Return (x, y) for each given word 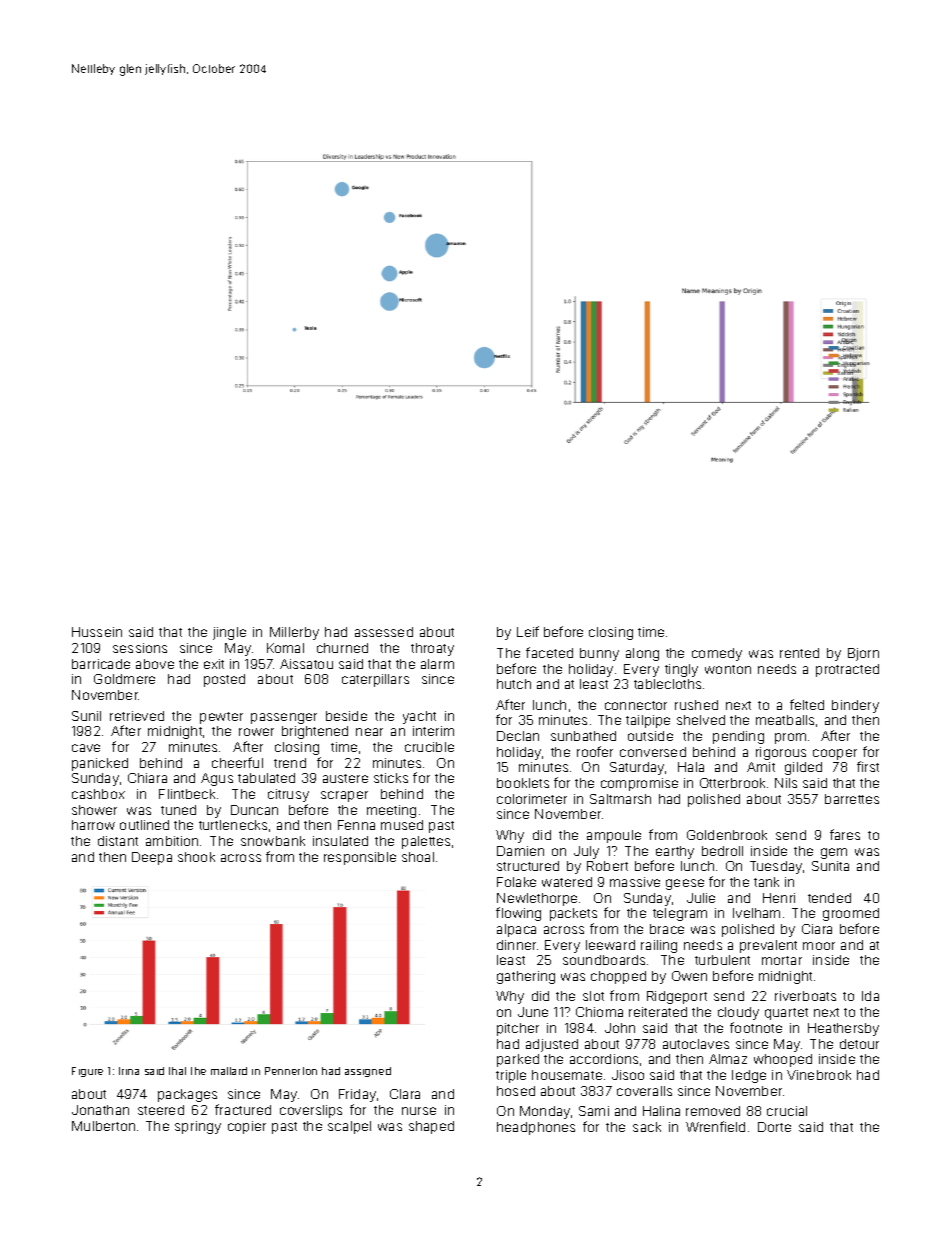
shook (196, 857)
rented (799, 653)
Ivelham (756, 913)
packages (187, 1095)
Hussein (97, 632)
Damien (520, 851)
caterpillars (375, 680)
